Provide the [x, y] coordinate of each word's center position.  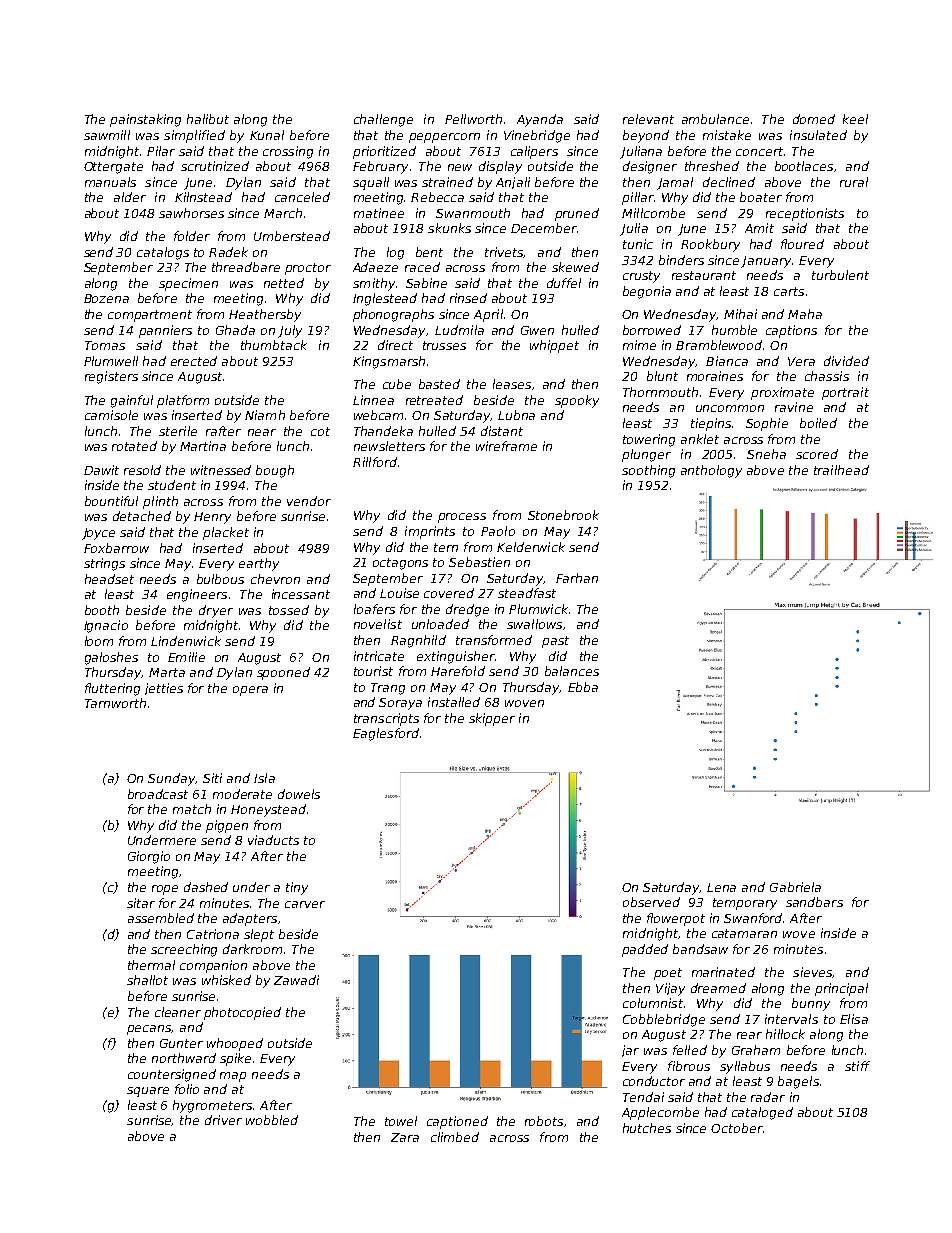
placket [226, 533]
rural [854, 182]
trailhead [841, 470]
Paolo [498, 531]
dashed [206, 887]
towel [401, 1121]
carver [305, 904]
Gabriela [795, 887]
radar [768, 1097]
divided [846, 361]
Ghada [235, 330]
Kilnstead [203, 197]
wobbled [272, 1120]
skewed [575, 267]
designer [650, 167]
